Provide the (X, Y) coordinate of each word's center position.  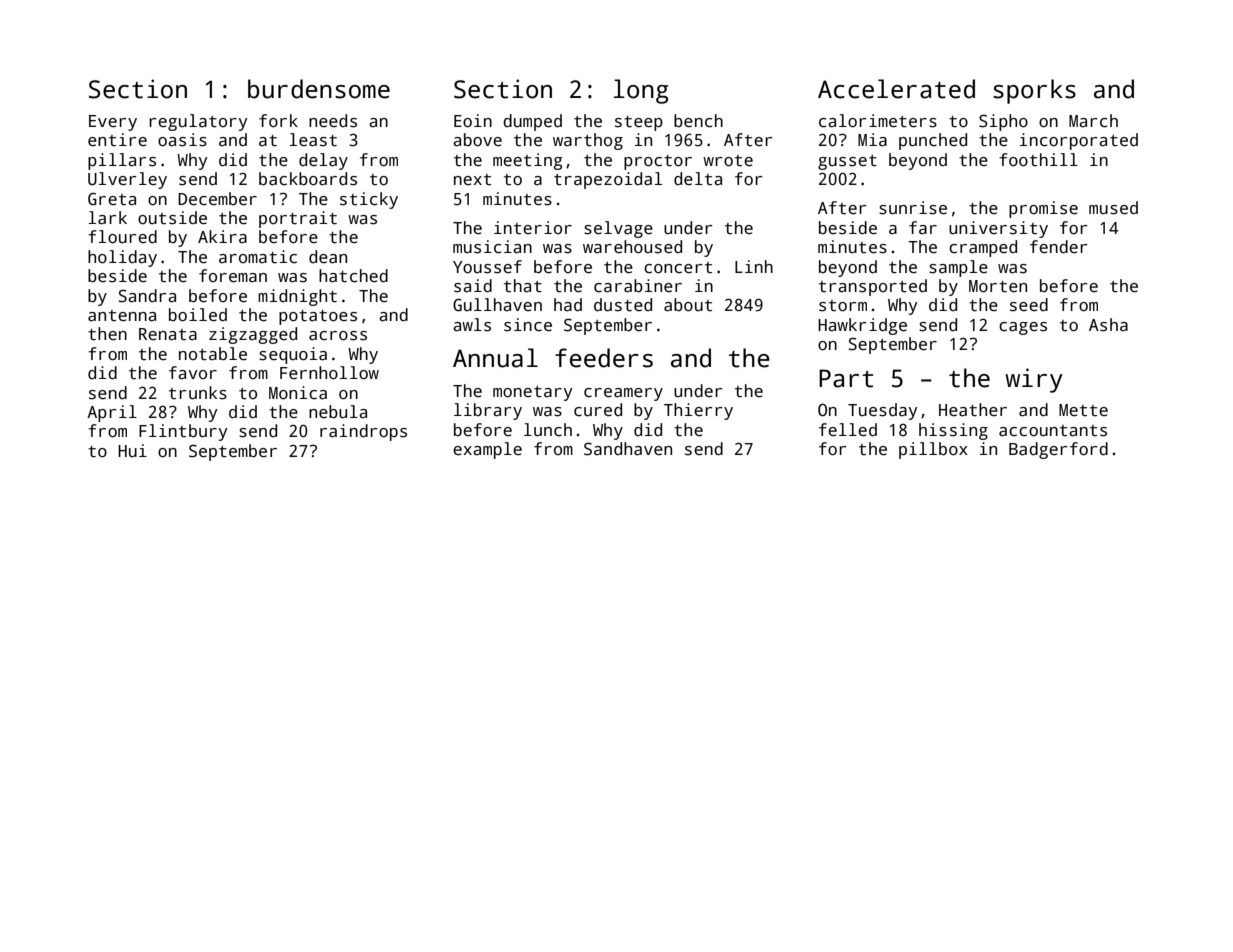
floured (122, 237)
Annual (495, 358)
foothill (1038, 160)
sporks (1034, 91)
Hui (132, 451)
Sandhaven (628, 449)
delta (698, 179)
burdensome (319, 89)
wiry (1034, 380)
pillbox (933, 450)
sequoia (293, 355)
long (641, 91)
